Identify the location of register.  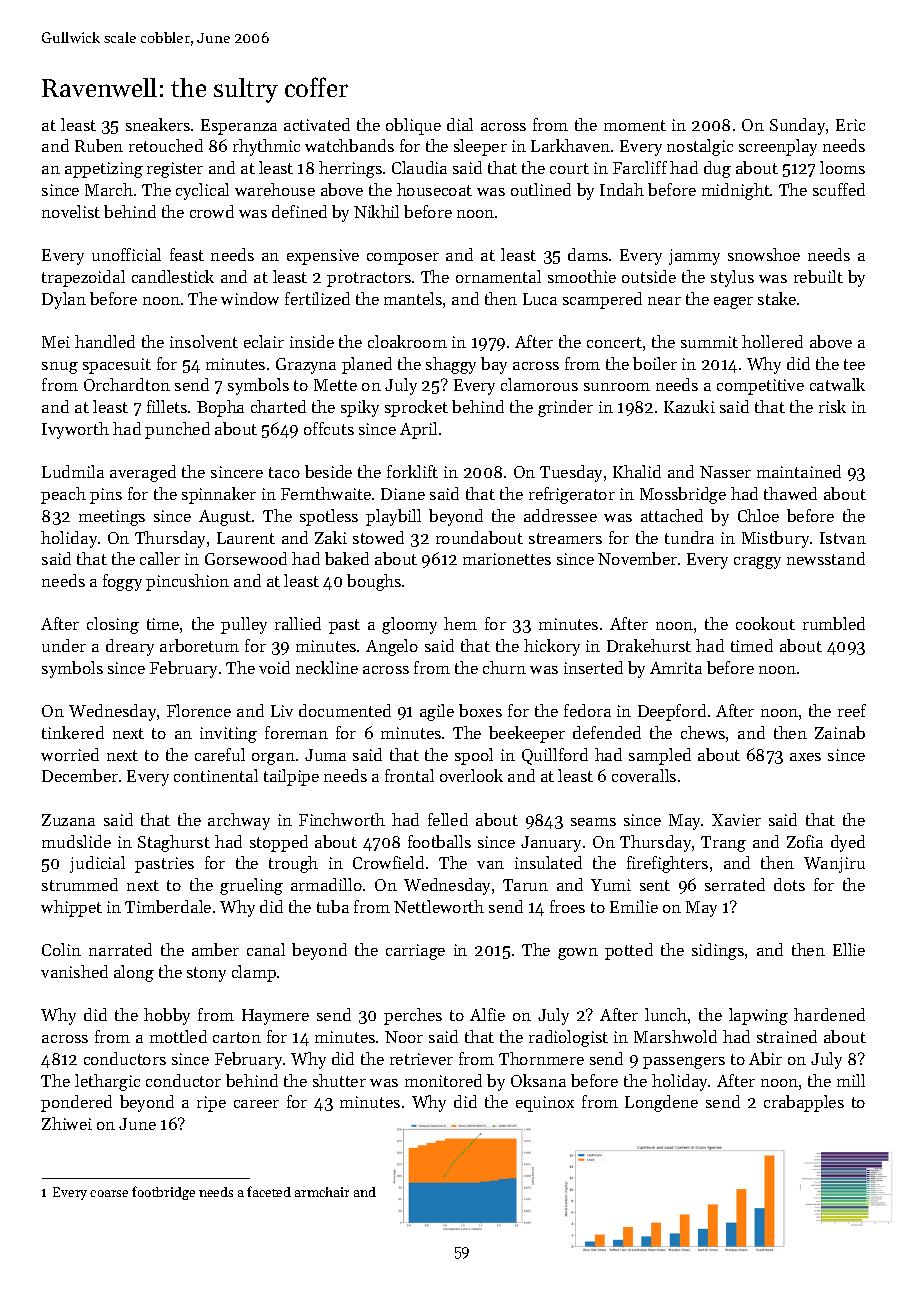
(175, 170).
